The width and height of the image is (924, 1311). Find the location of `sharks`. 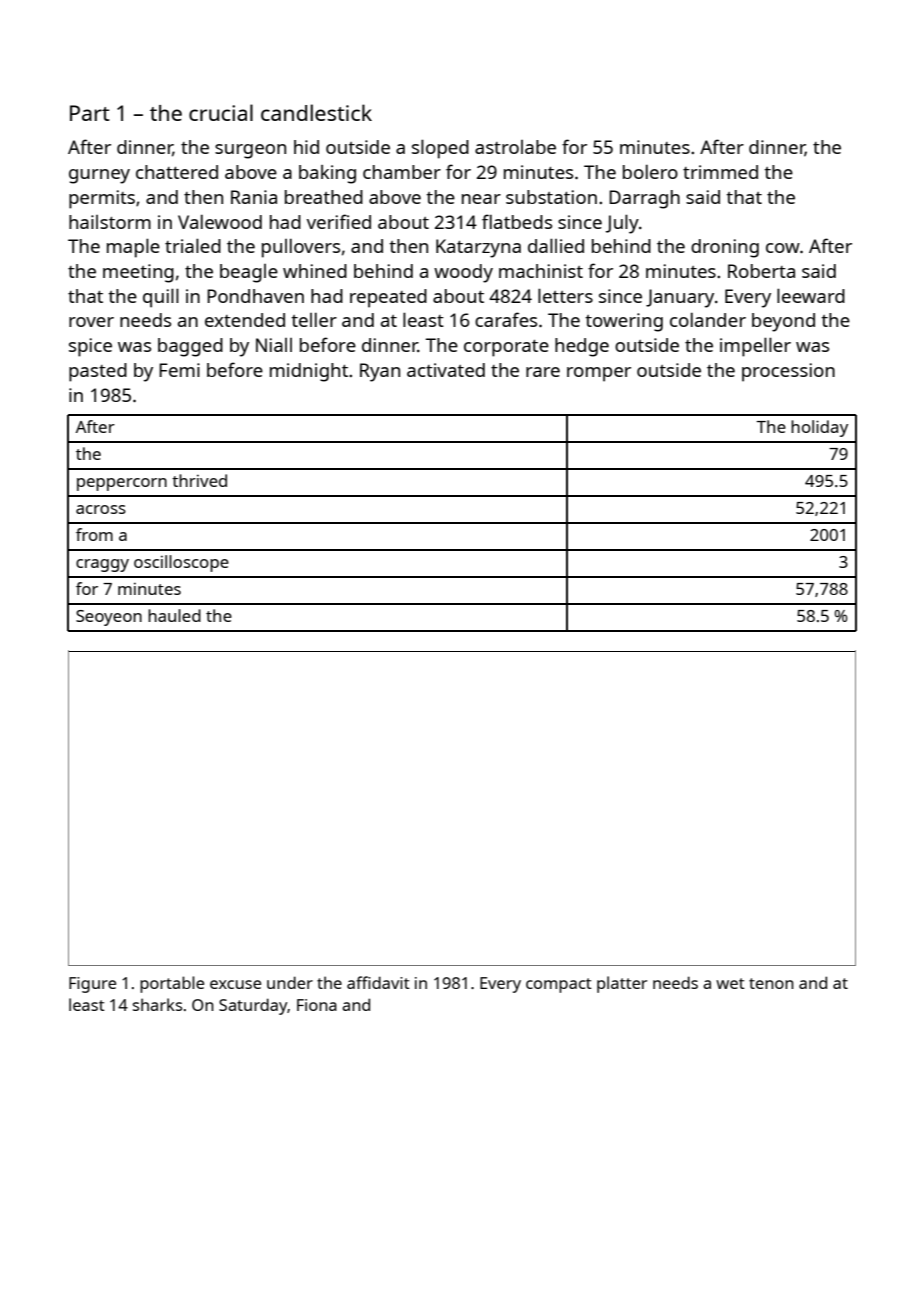

sharks is located at coordinates (157, 1004).
